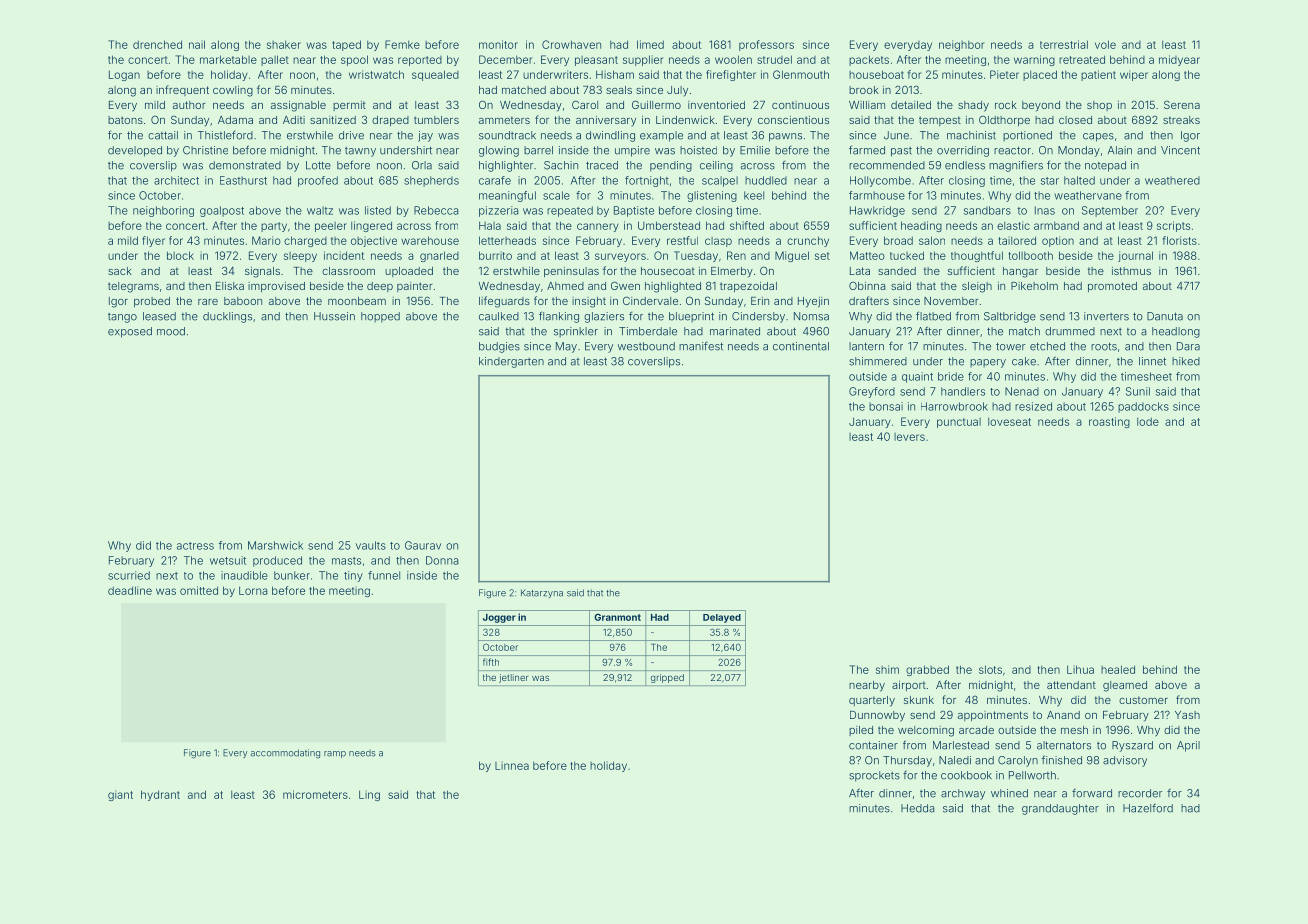 This screenshot has height=924, width=1308. I want to click on hoisted, so click(698, 150).
